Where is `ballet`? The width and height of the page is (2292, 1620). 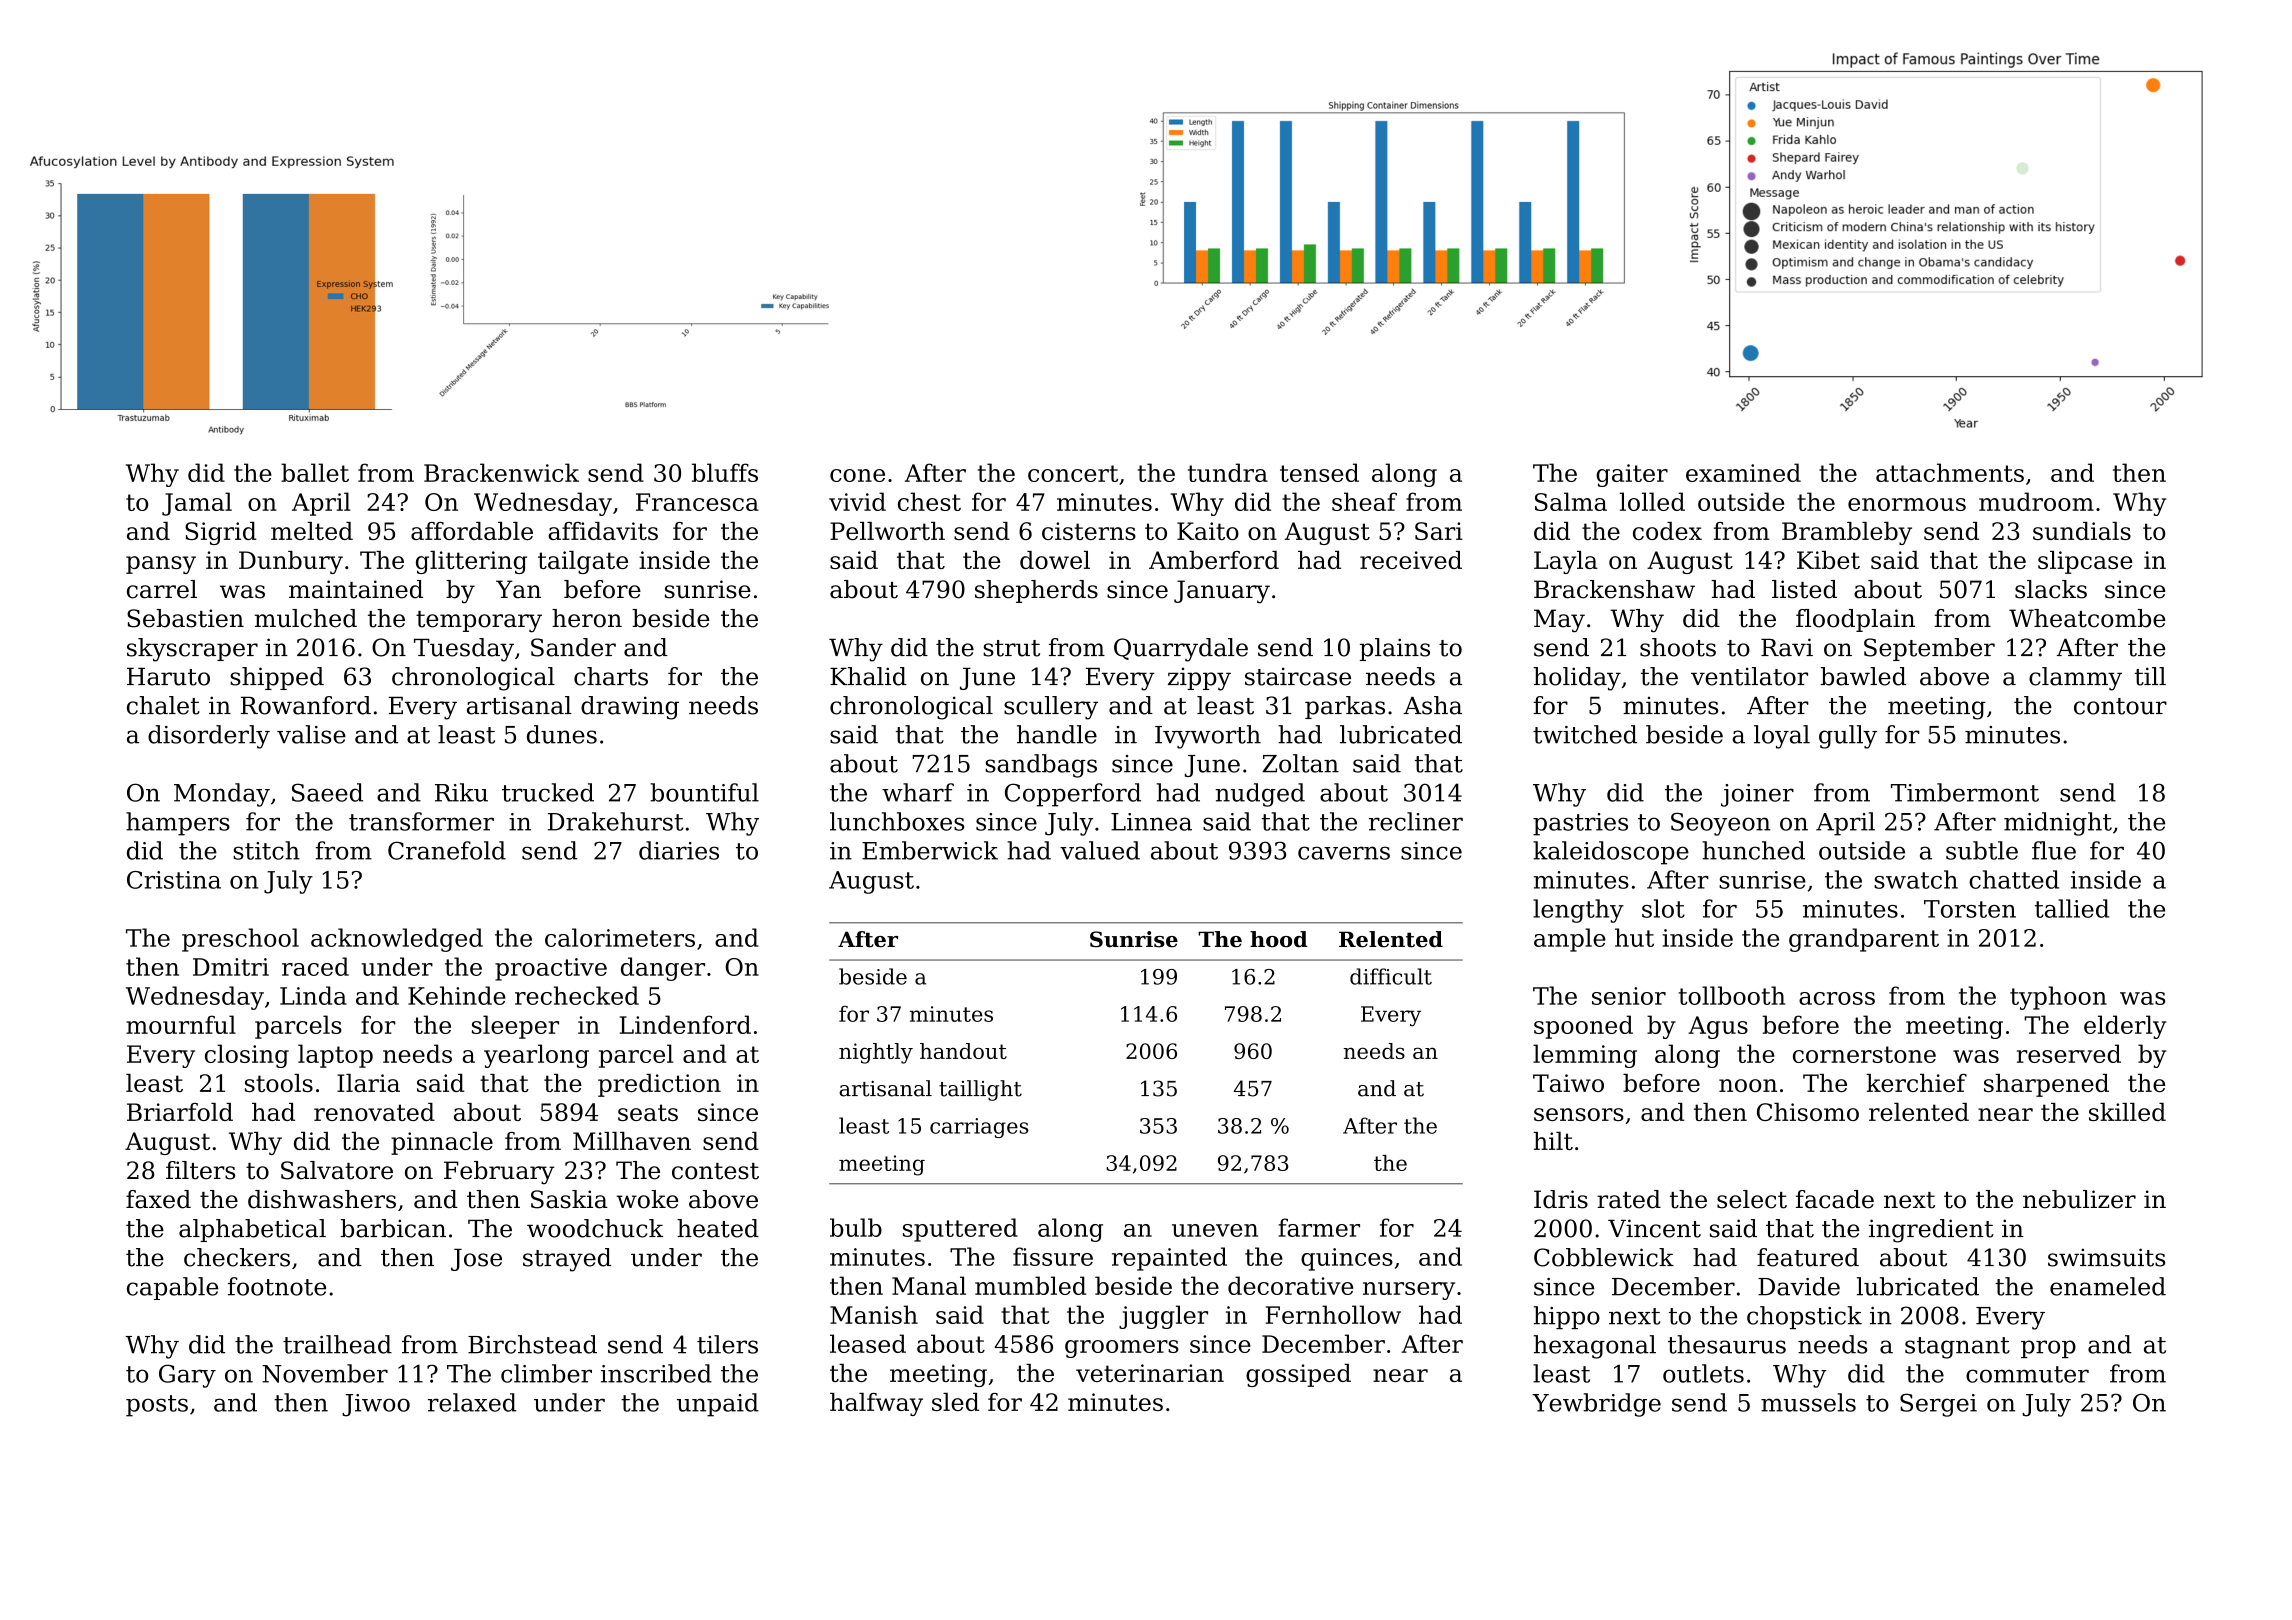 ballet is located at coordinates (315, 472).
